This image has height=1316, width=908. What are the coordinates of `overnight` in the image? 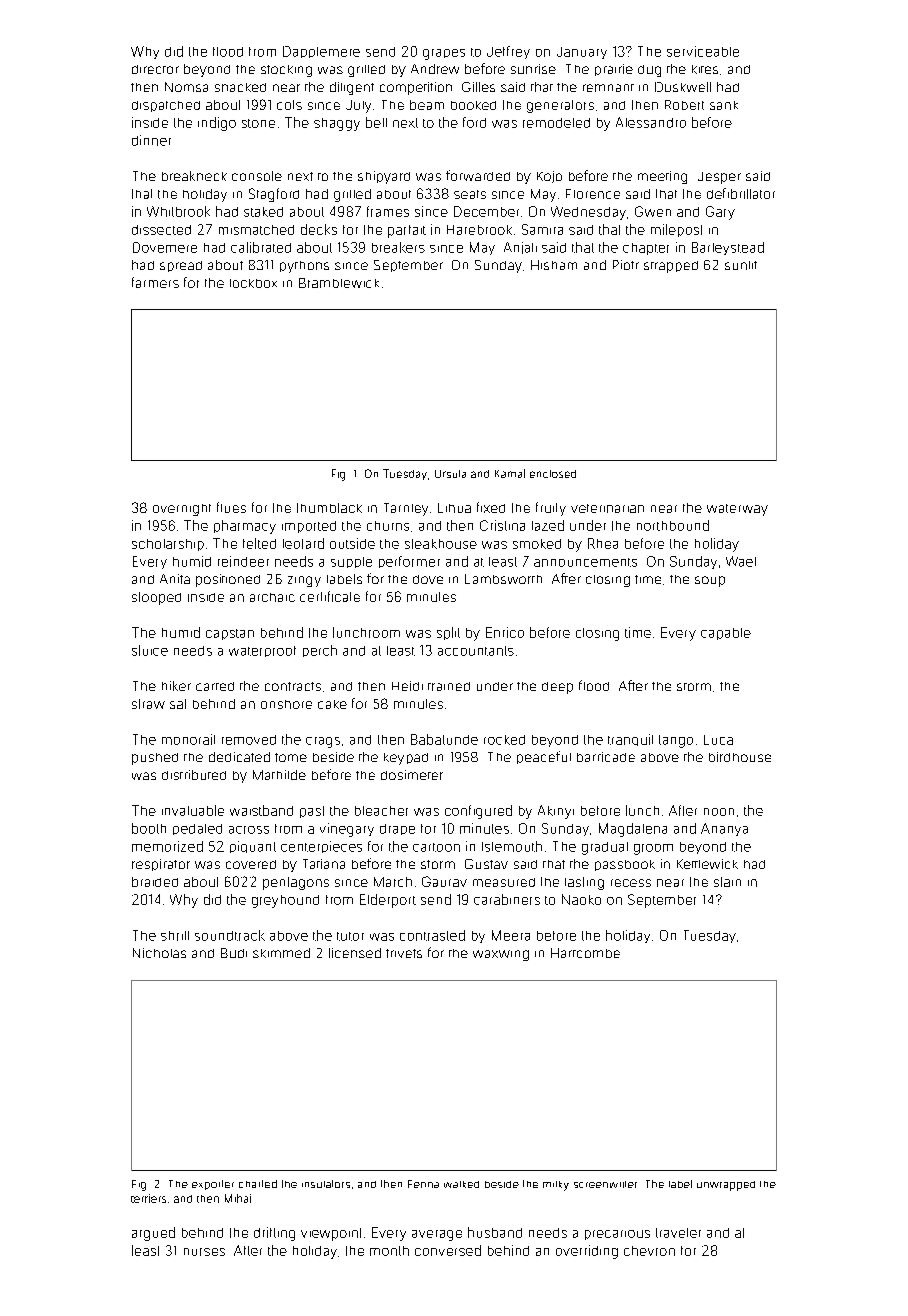 It's located at (182, 510).
